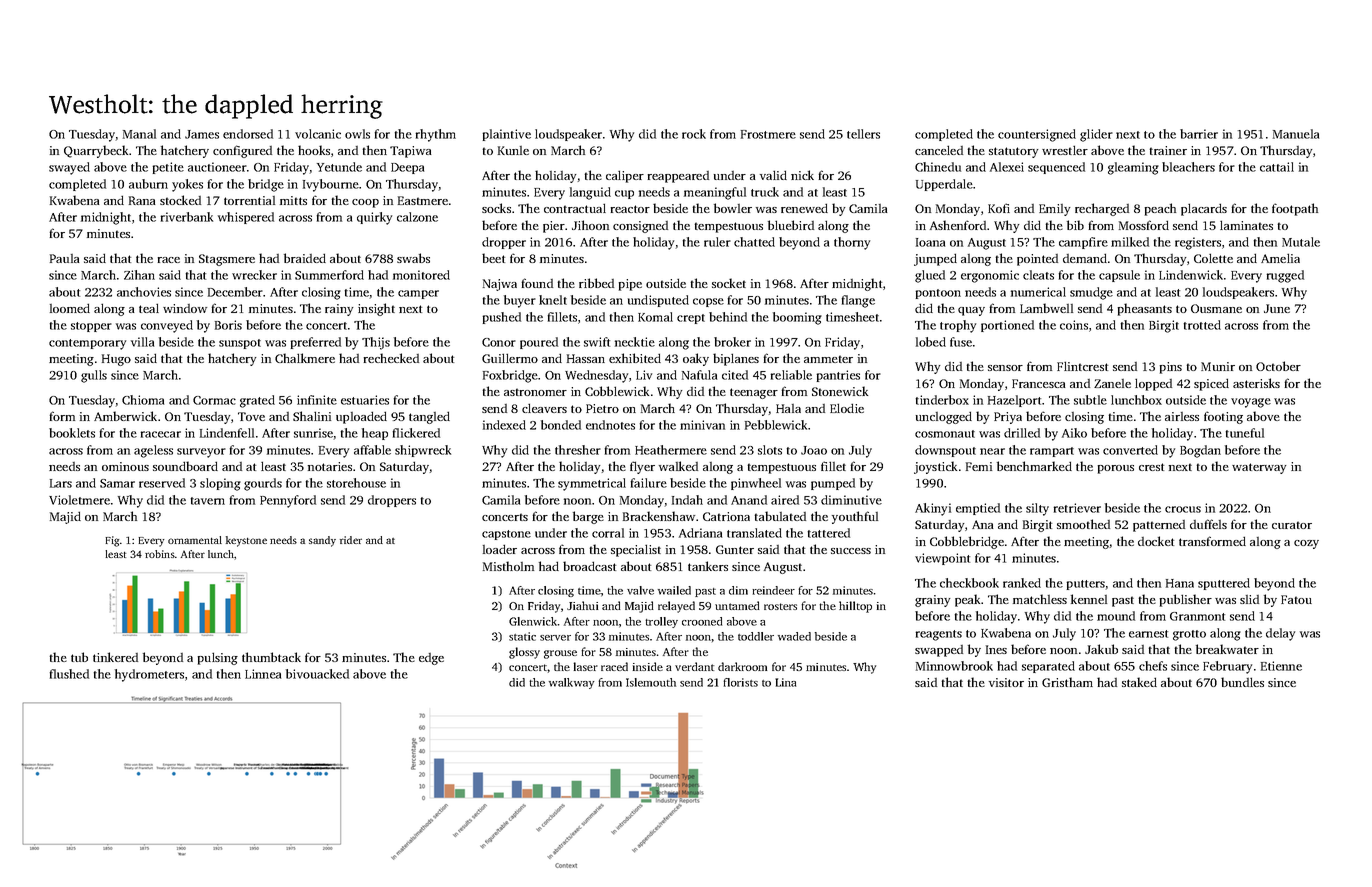  Describe the element at coordinates (735, 375) in the screenshot. I see `cited` at that location.
